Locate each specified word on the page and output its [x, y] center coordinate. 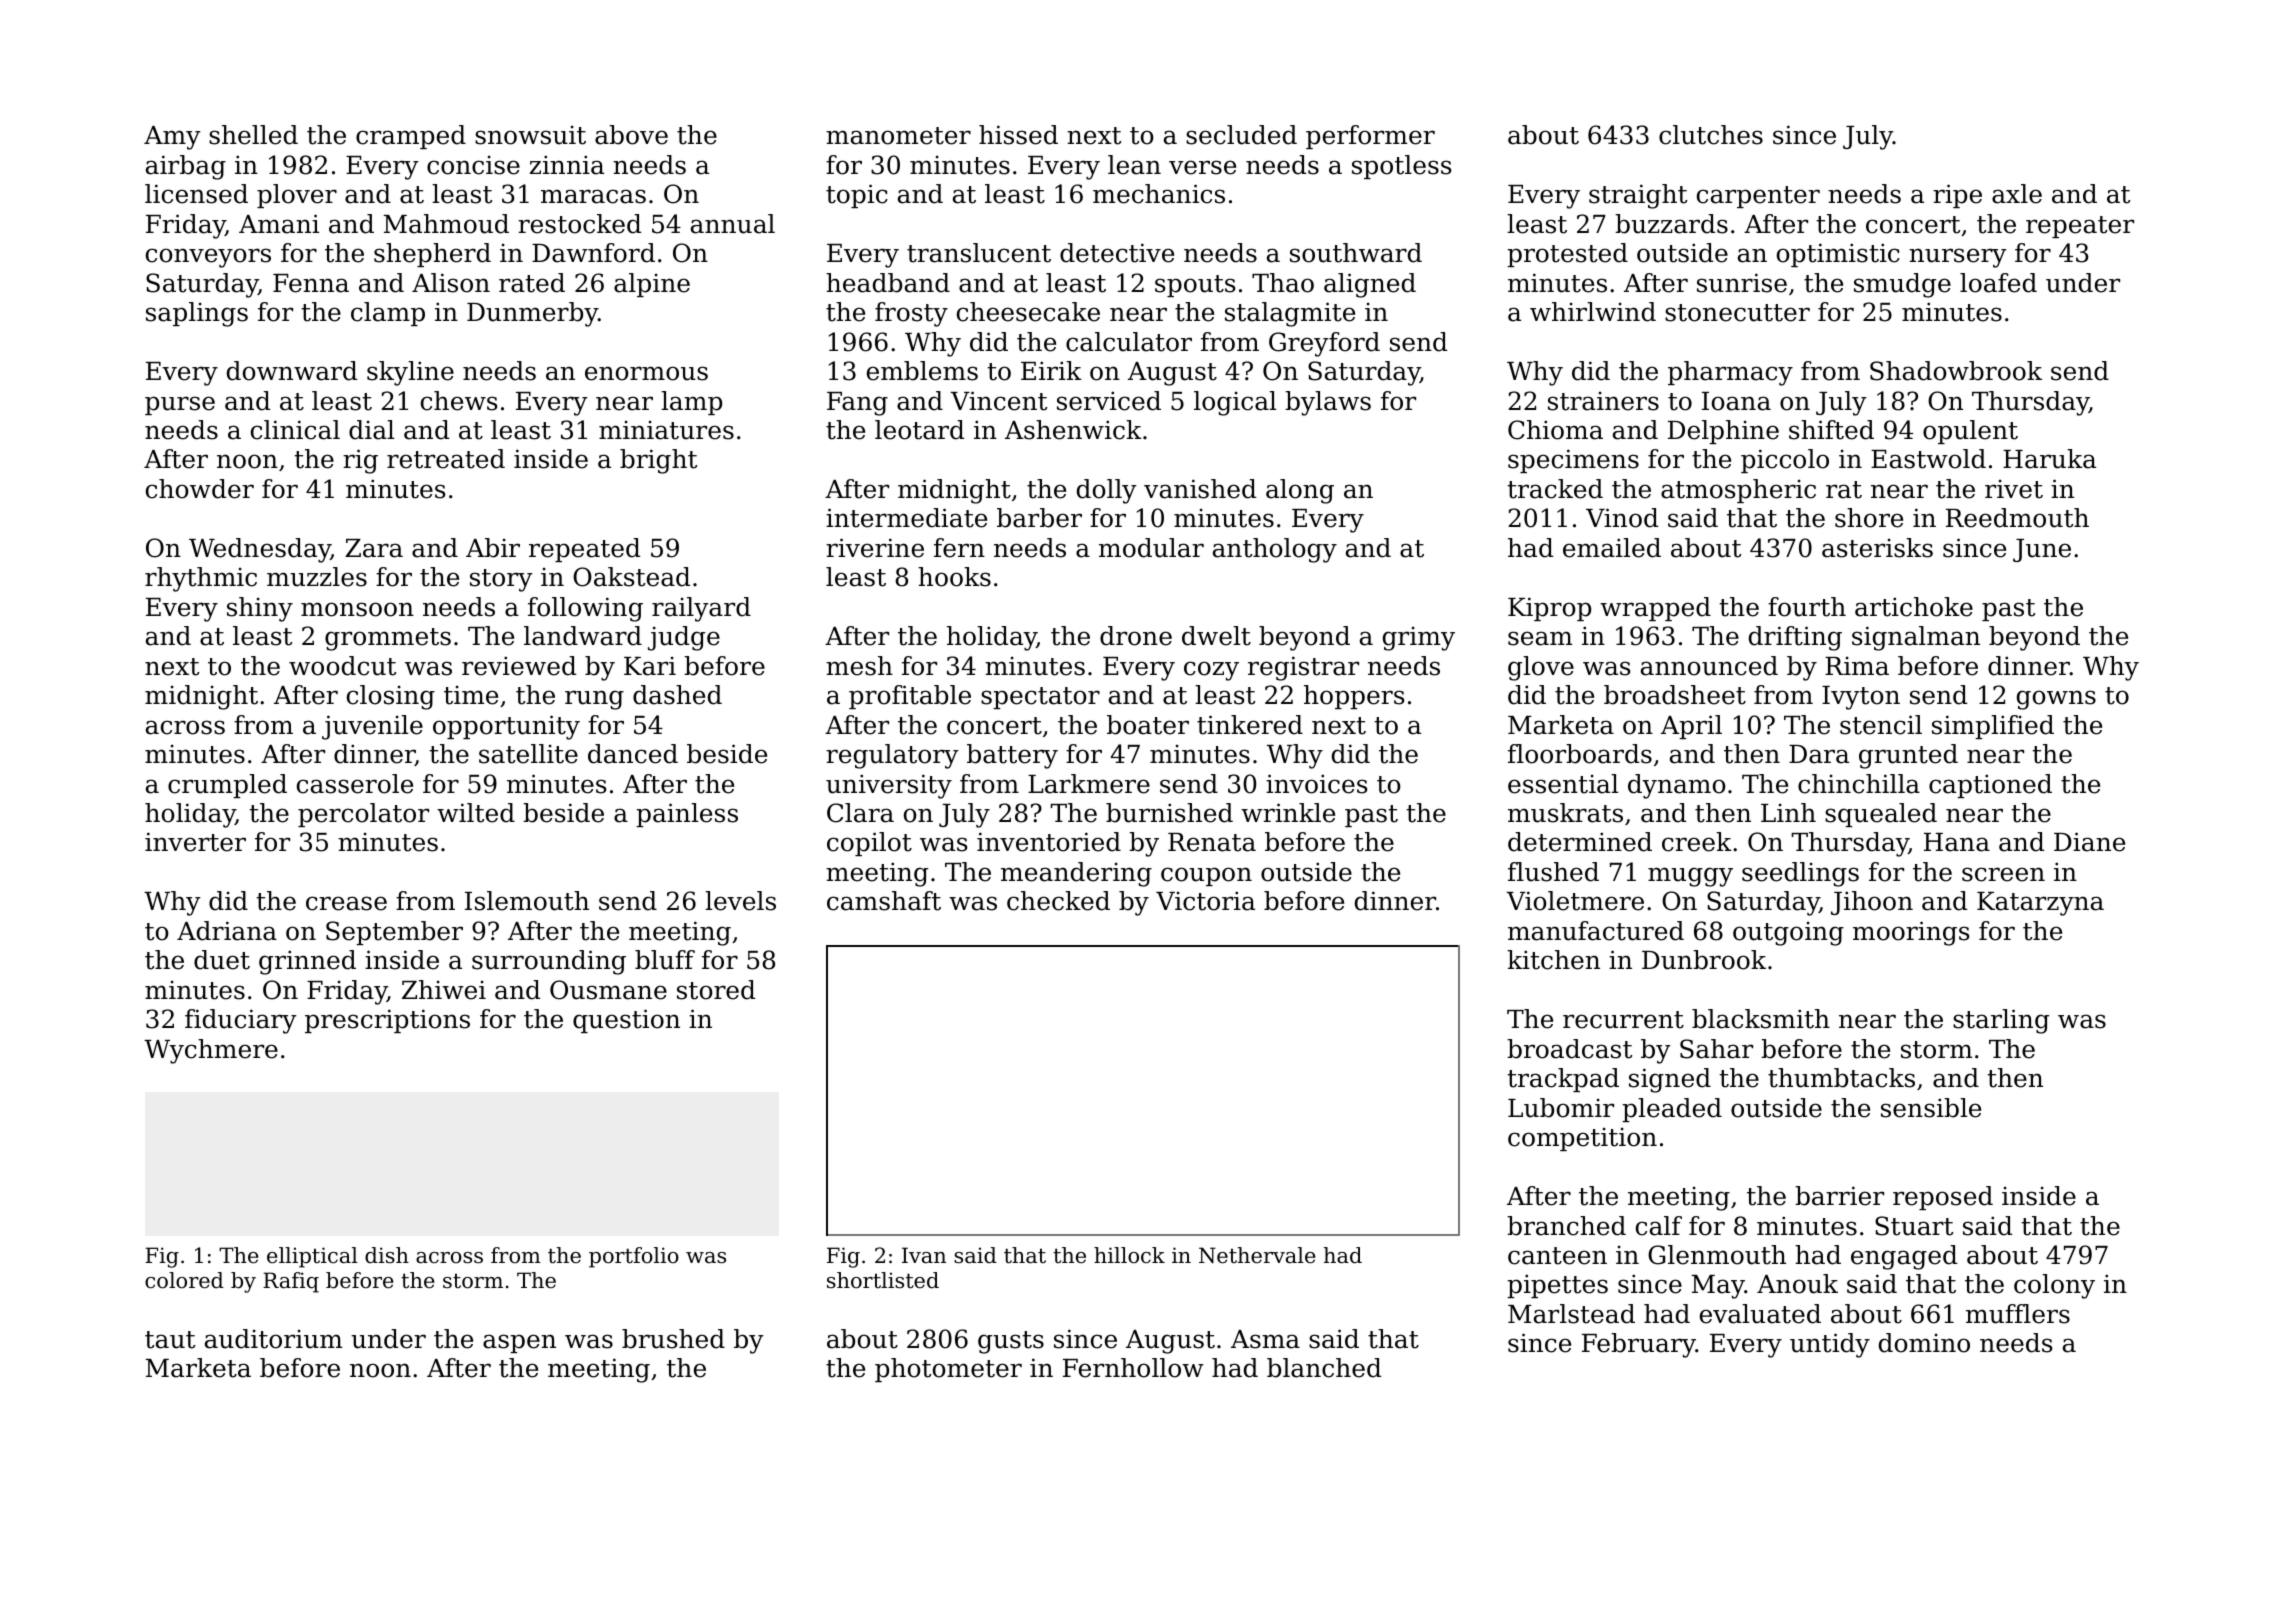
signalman [1916, 638]
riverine [875, 548]
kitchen [1553, 960]
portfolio [634, 1257]
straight [1638, 196]
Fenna [311, 283]
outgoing [1788, 934]
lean [1134, 165]
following [585, 609]
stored [716, 990]
